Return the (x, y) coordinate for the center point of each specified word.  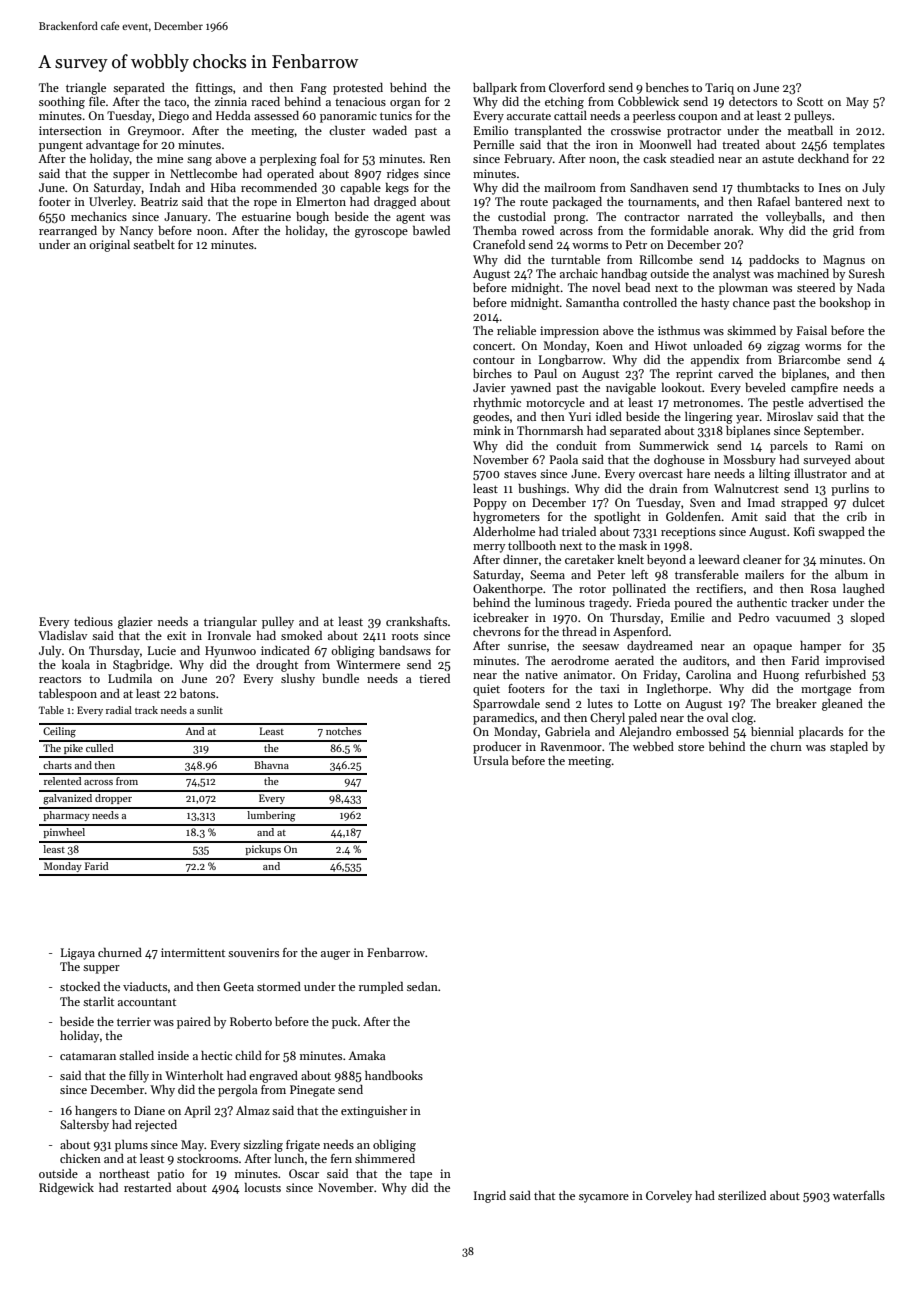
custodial (522, 216)
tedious (93, 621)
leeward (719, 559)
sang (199, 161)
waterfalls (859, 1195)
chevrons (497, 631)
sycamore (604, 1198)
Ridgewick (66, 1189)
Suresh (867, 273)
